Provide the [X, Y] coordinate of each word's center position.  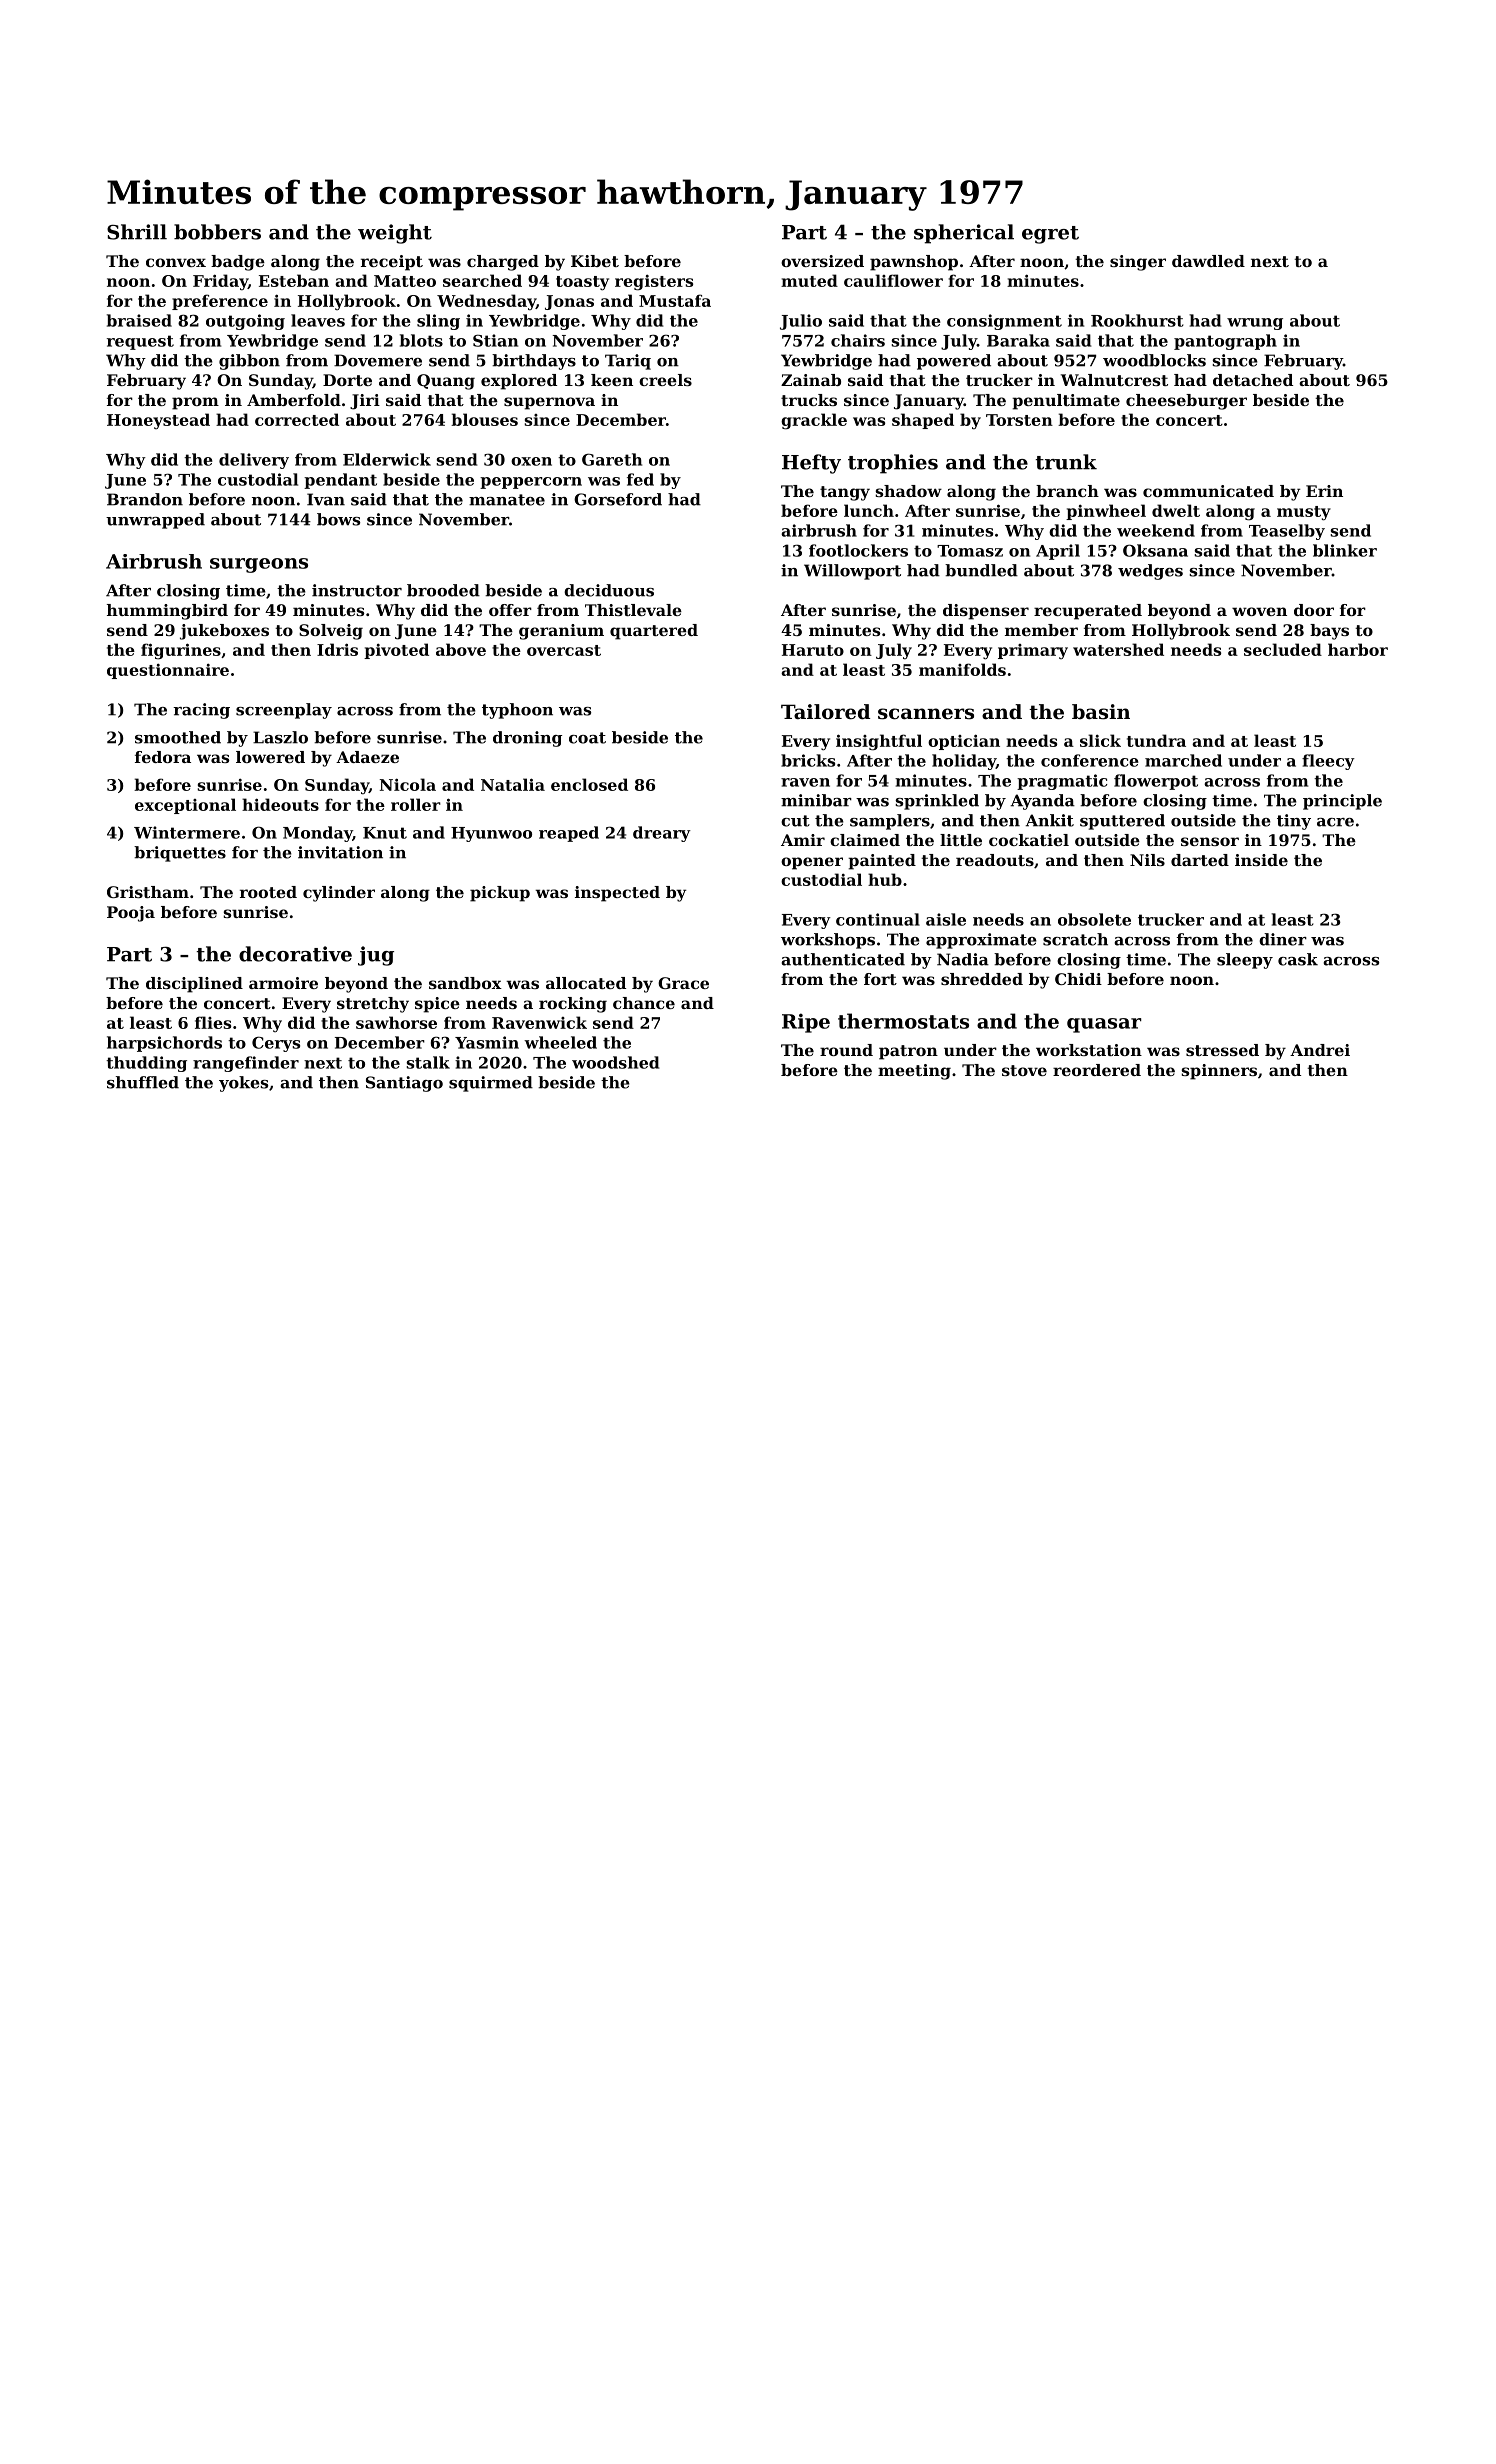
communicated [1208, 491]
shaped [923, 421]
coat [587, 738]
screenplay [284, 711]
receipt [392, 263]
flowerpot [1156, 782]
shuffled [143, 1082]
